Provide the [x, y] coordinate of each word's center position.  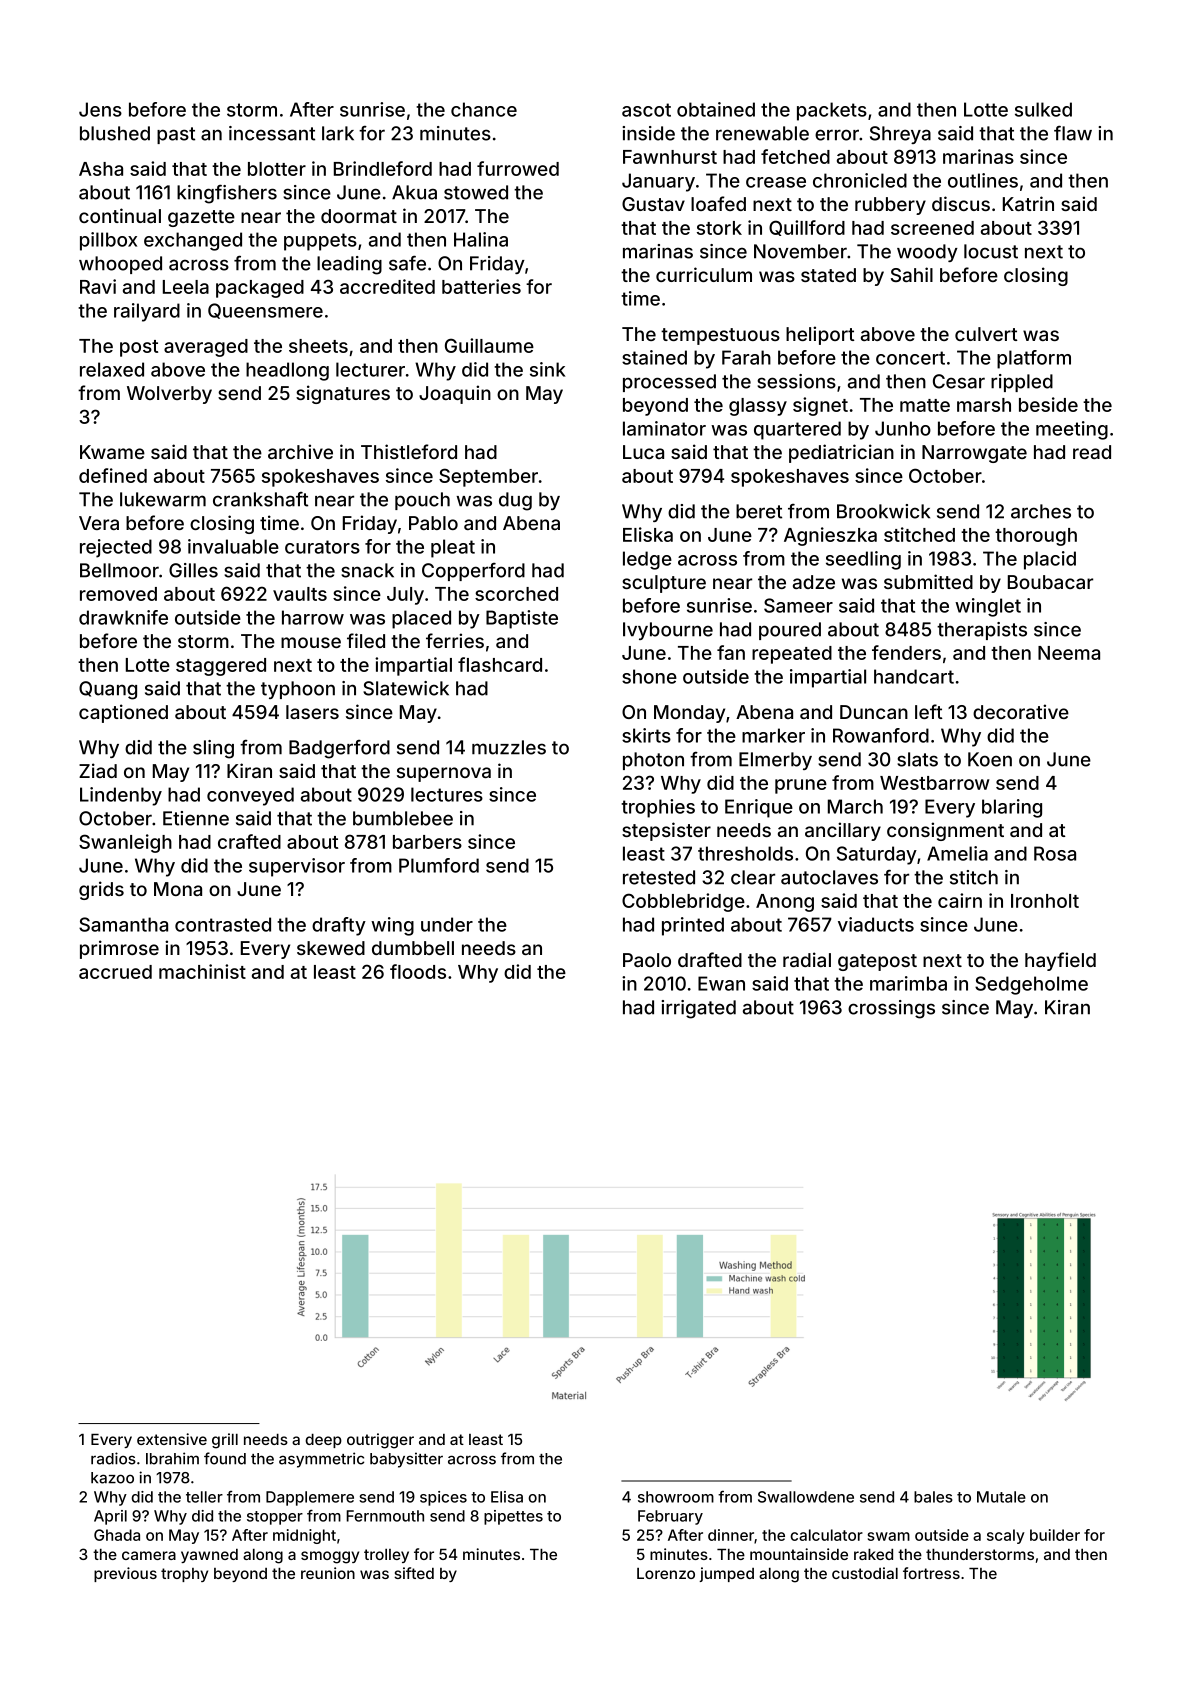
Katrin [1028, 203]
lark [338, 133]
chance [484, 109]
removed [118, 594]
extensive [172, 1439]
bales [933, 1497]
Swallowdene [806, 1497]
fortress [931, 1573]
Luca [643, 452]
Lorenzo [666, 1573]
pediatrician [841, 453]
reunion [328, 1573]
